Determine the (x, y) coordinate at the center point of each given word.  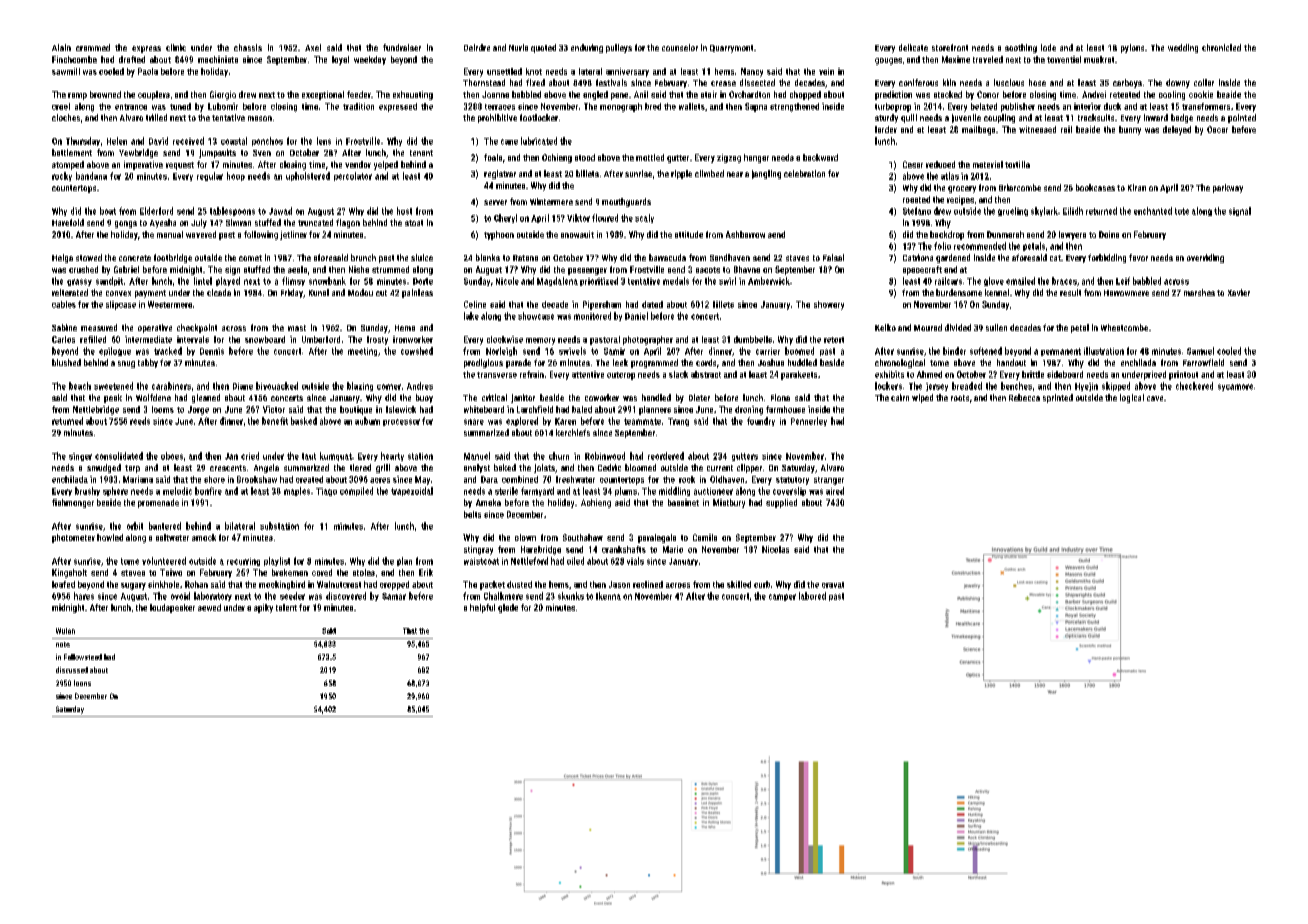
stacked (948, 94)
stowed (89, 257)
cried (250, 456)
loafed (63, 584)
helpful (482, 608)
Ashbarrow (745, 234)
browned (105, 94)
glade (508, 608)
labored (812, 596)
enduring (587, 48)
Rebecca (1024, 397)
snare (474, 422)
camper (782, 597)
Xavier (1239, 292)
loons (82, 683)
